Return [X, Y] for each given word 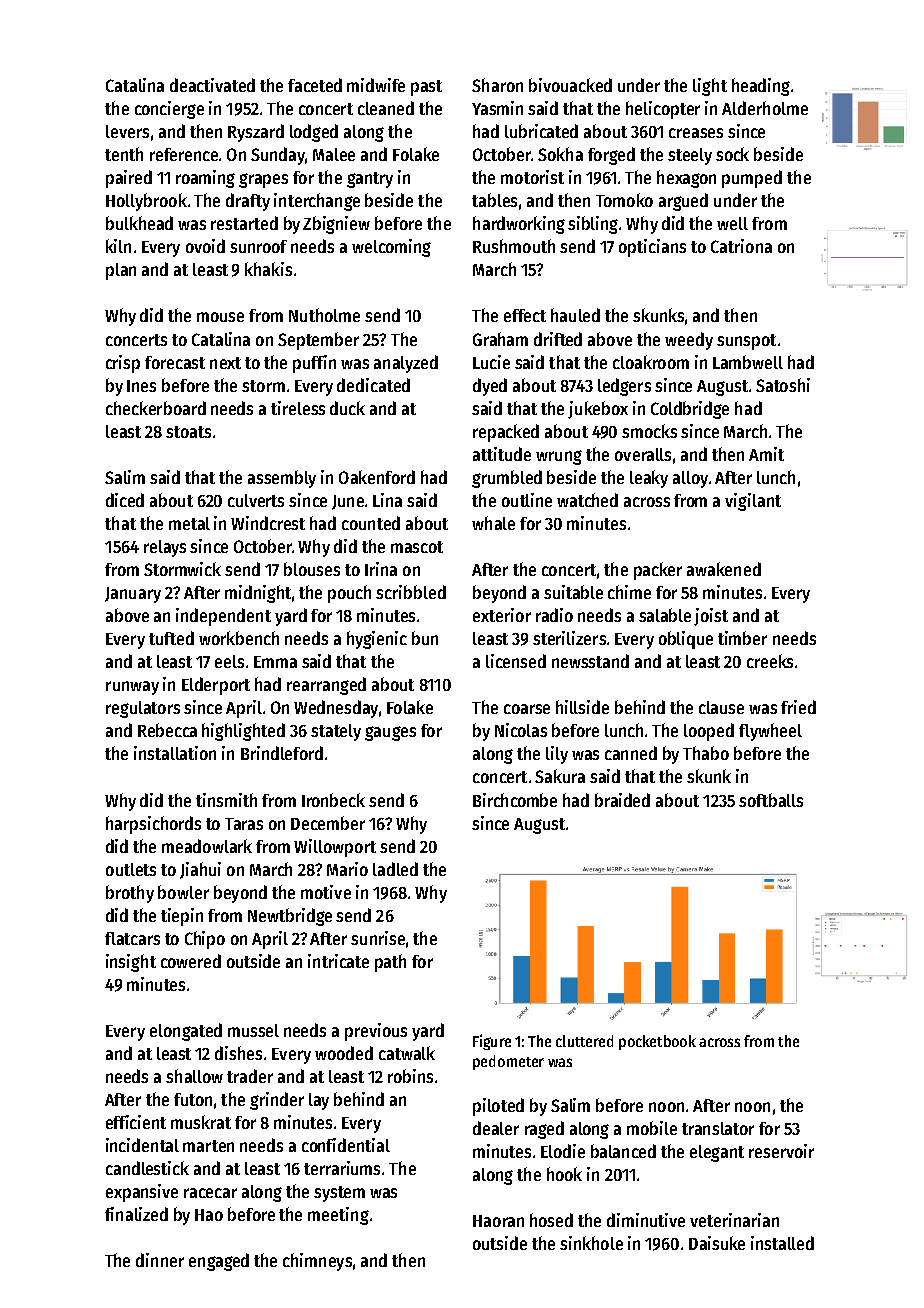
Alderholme [765, 108]
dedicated [373, 385]
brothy [130, 894]
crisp [123, 364]
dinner [160, 1260]
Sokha [560, 154]
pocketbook [657, 1042]
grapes [263, 180]
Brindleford [282, 753]
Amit [766, 454]
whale [493, 523]
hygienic [377, 640]
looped [709, 732]
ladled [395, 869]
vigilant [753, 502]
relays [165, 548]
